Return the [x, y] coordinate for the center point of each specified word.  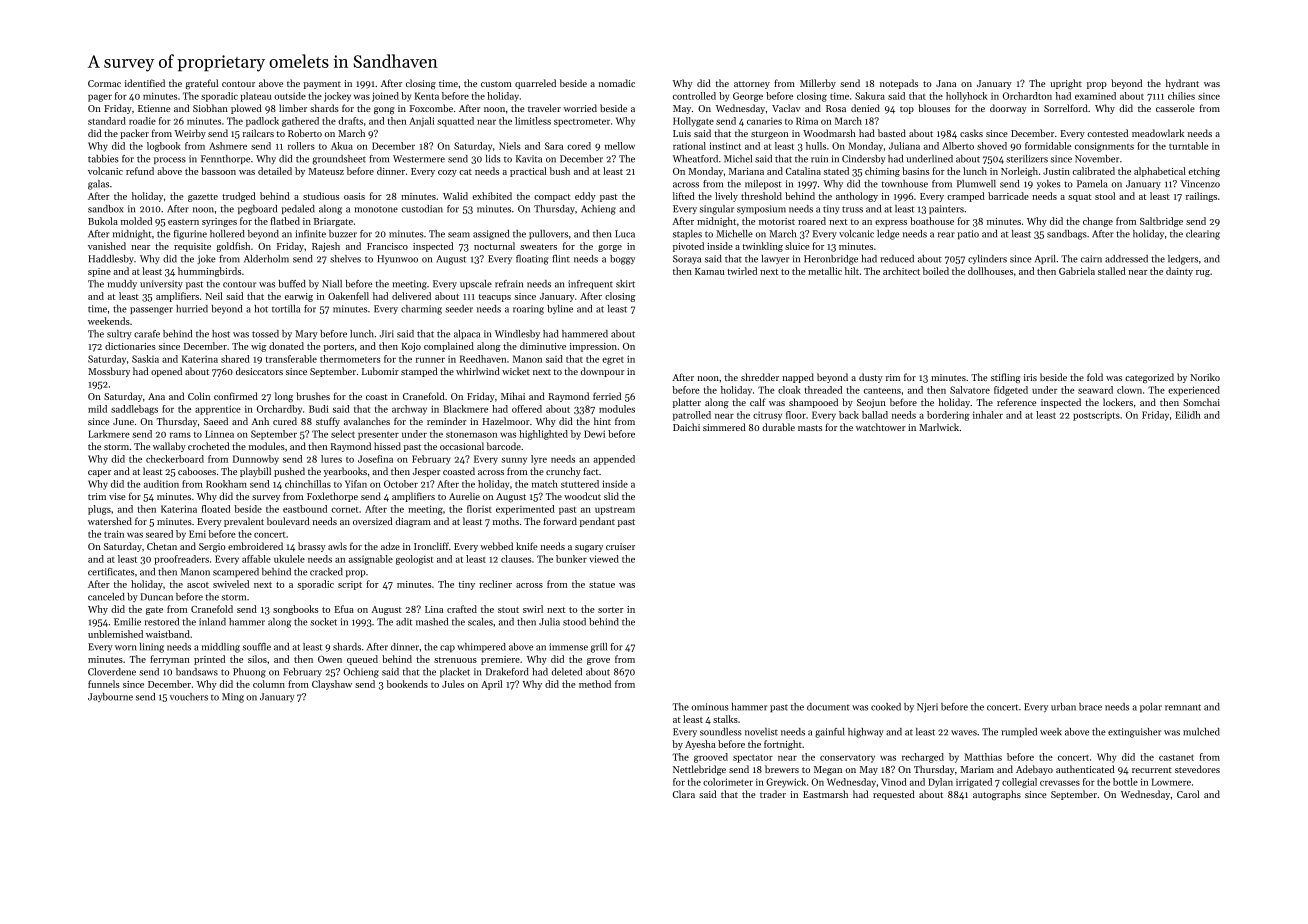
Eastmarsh [825, 794]
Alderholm [266, 259]
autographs [997, 795]
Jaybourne [110, 697]
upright [1066, 84]
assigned [491, 235]
